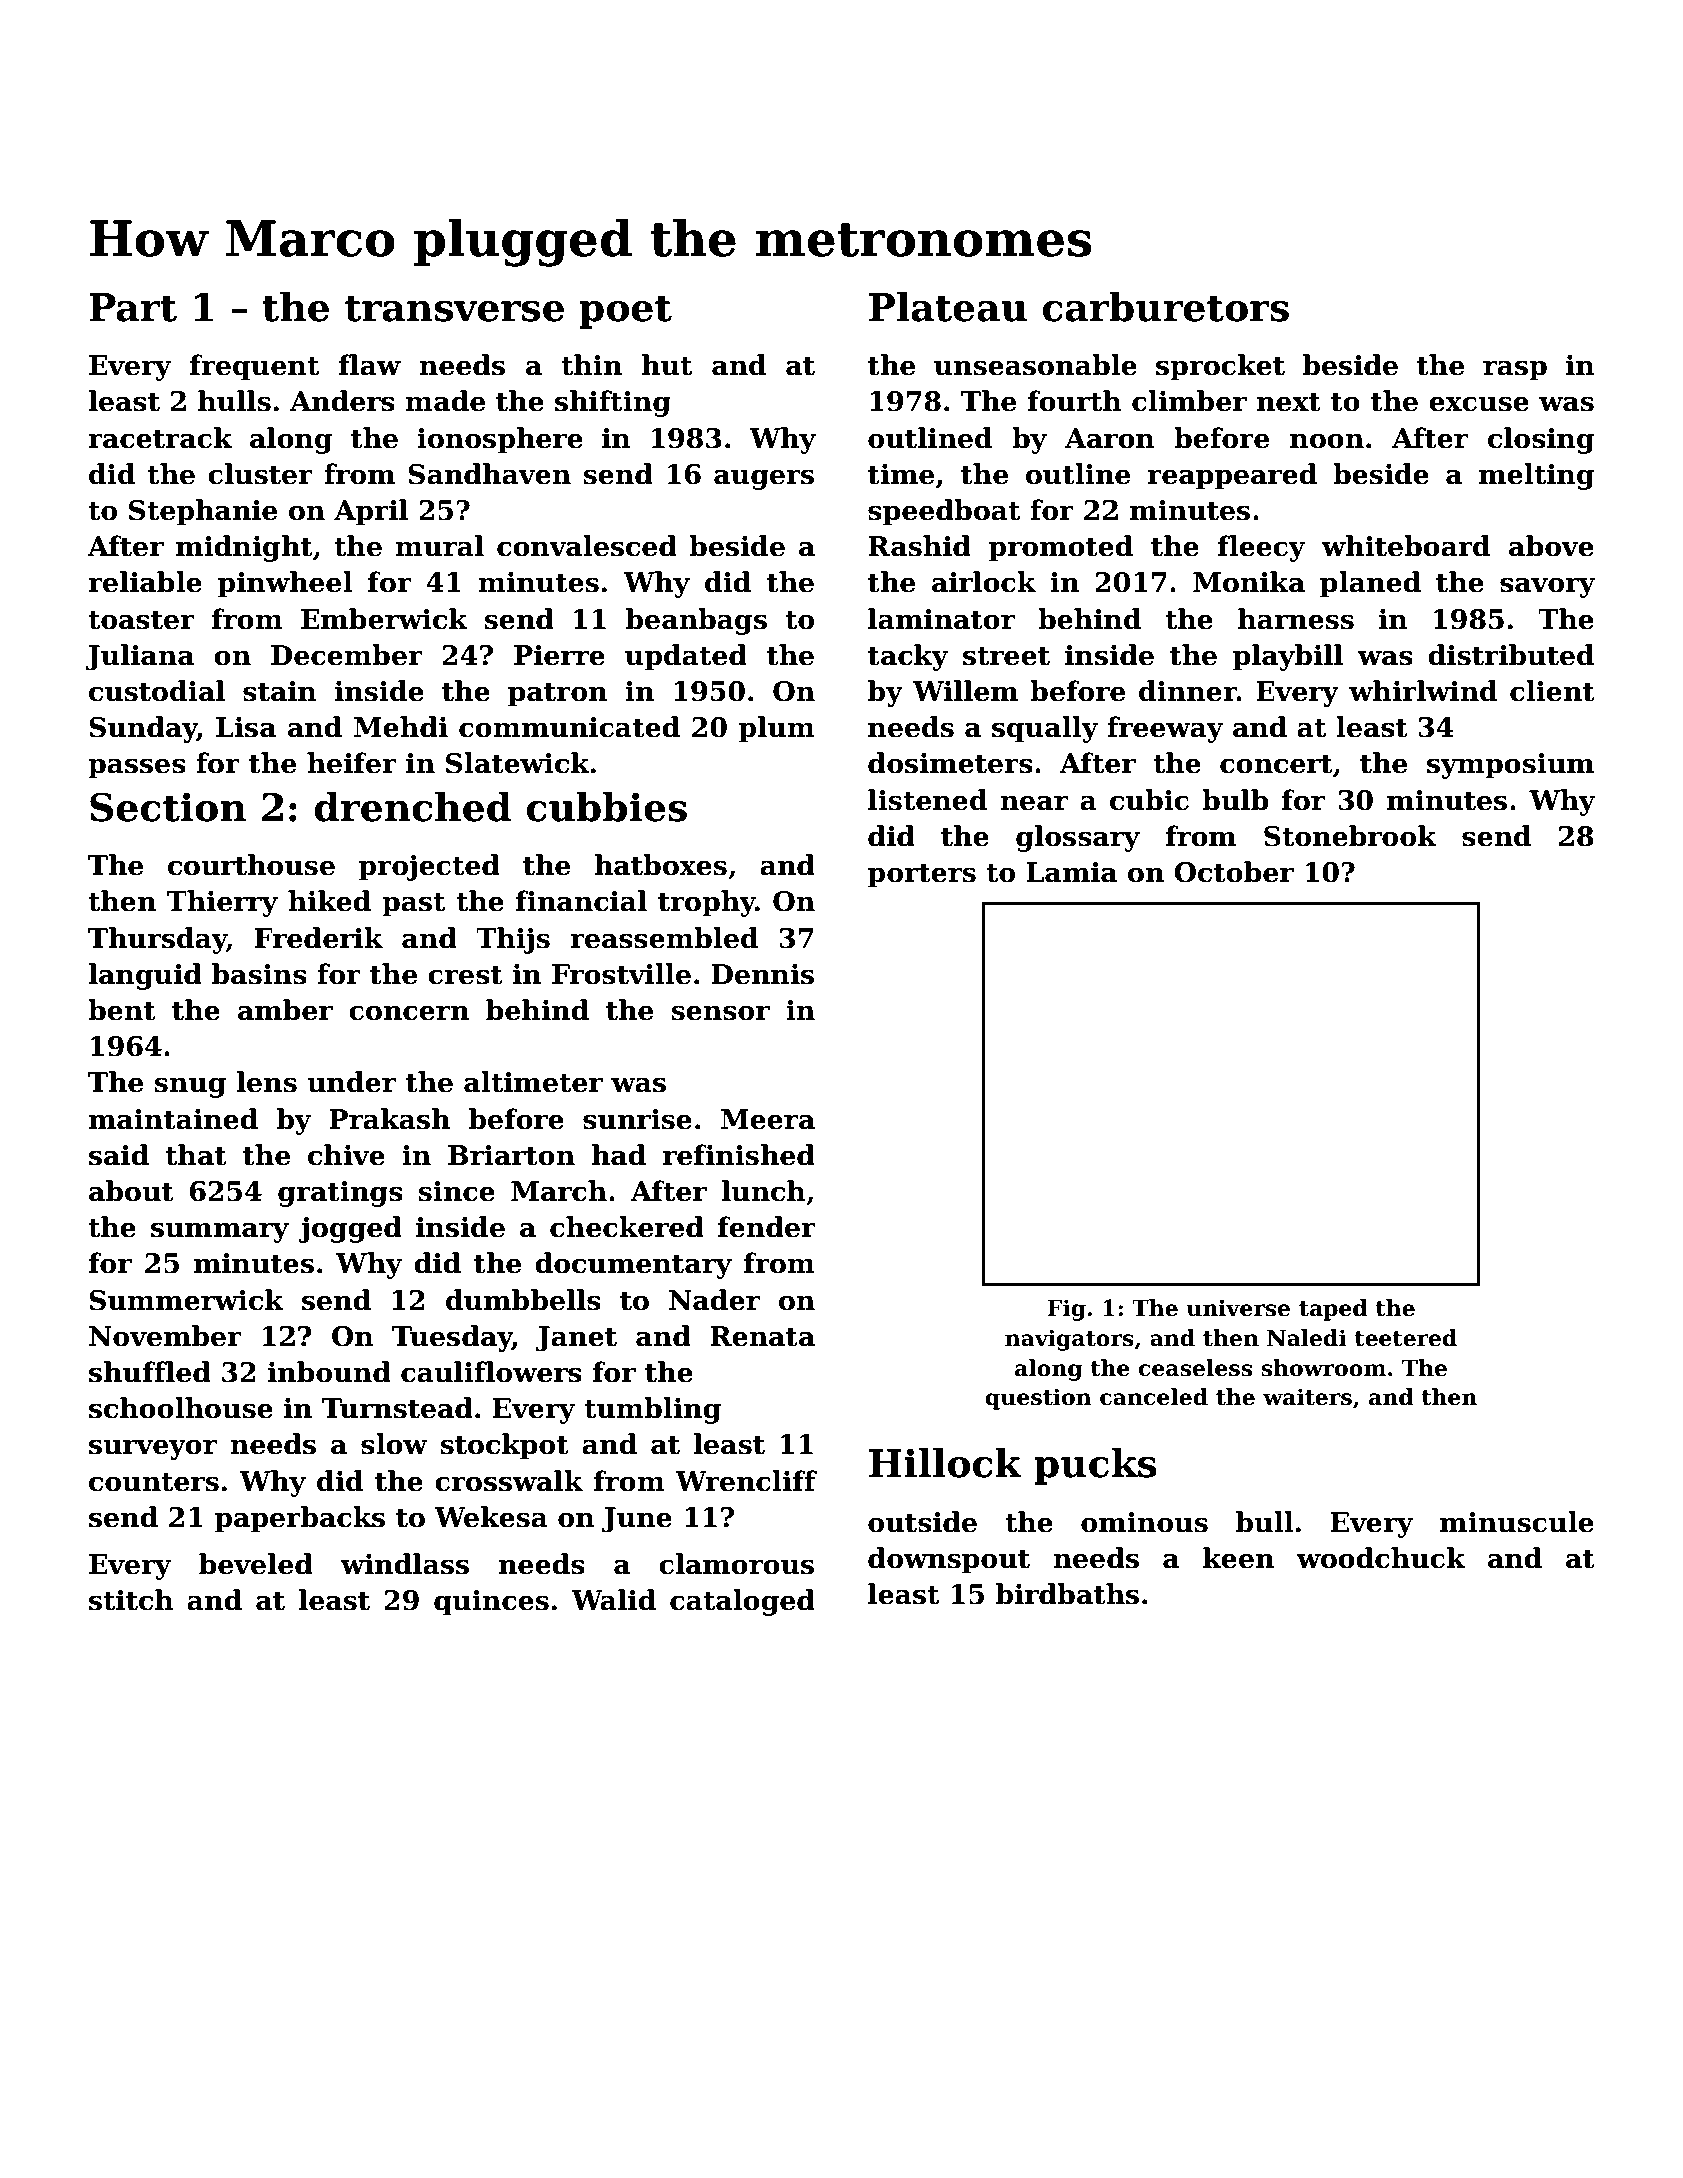 The image size is (1683, 2178). I want to click on Turnstead, so click(397, 1408).
